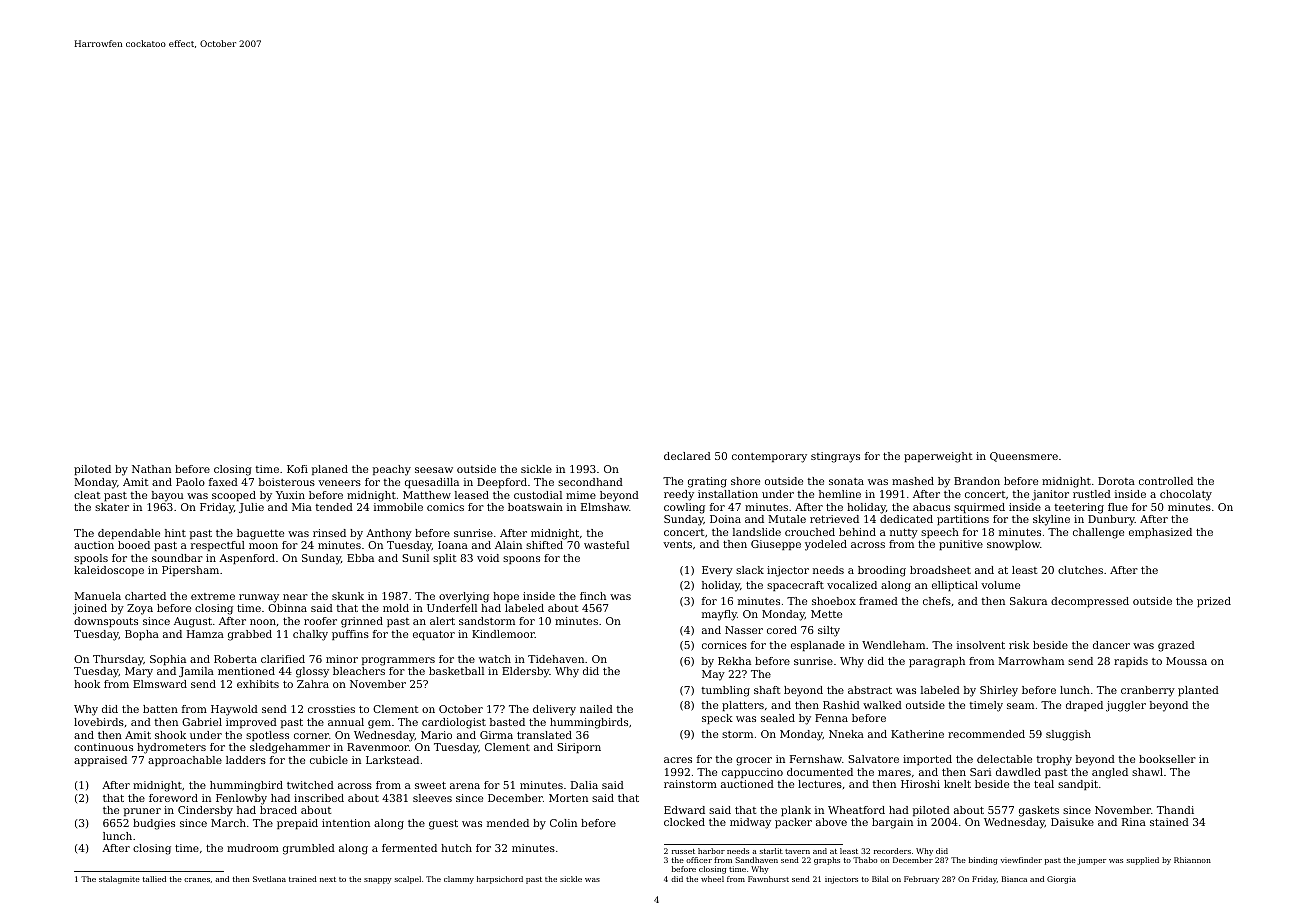  I want to click on bookseller, so click(1167, 759).
